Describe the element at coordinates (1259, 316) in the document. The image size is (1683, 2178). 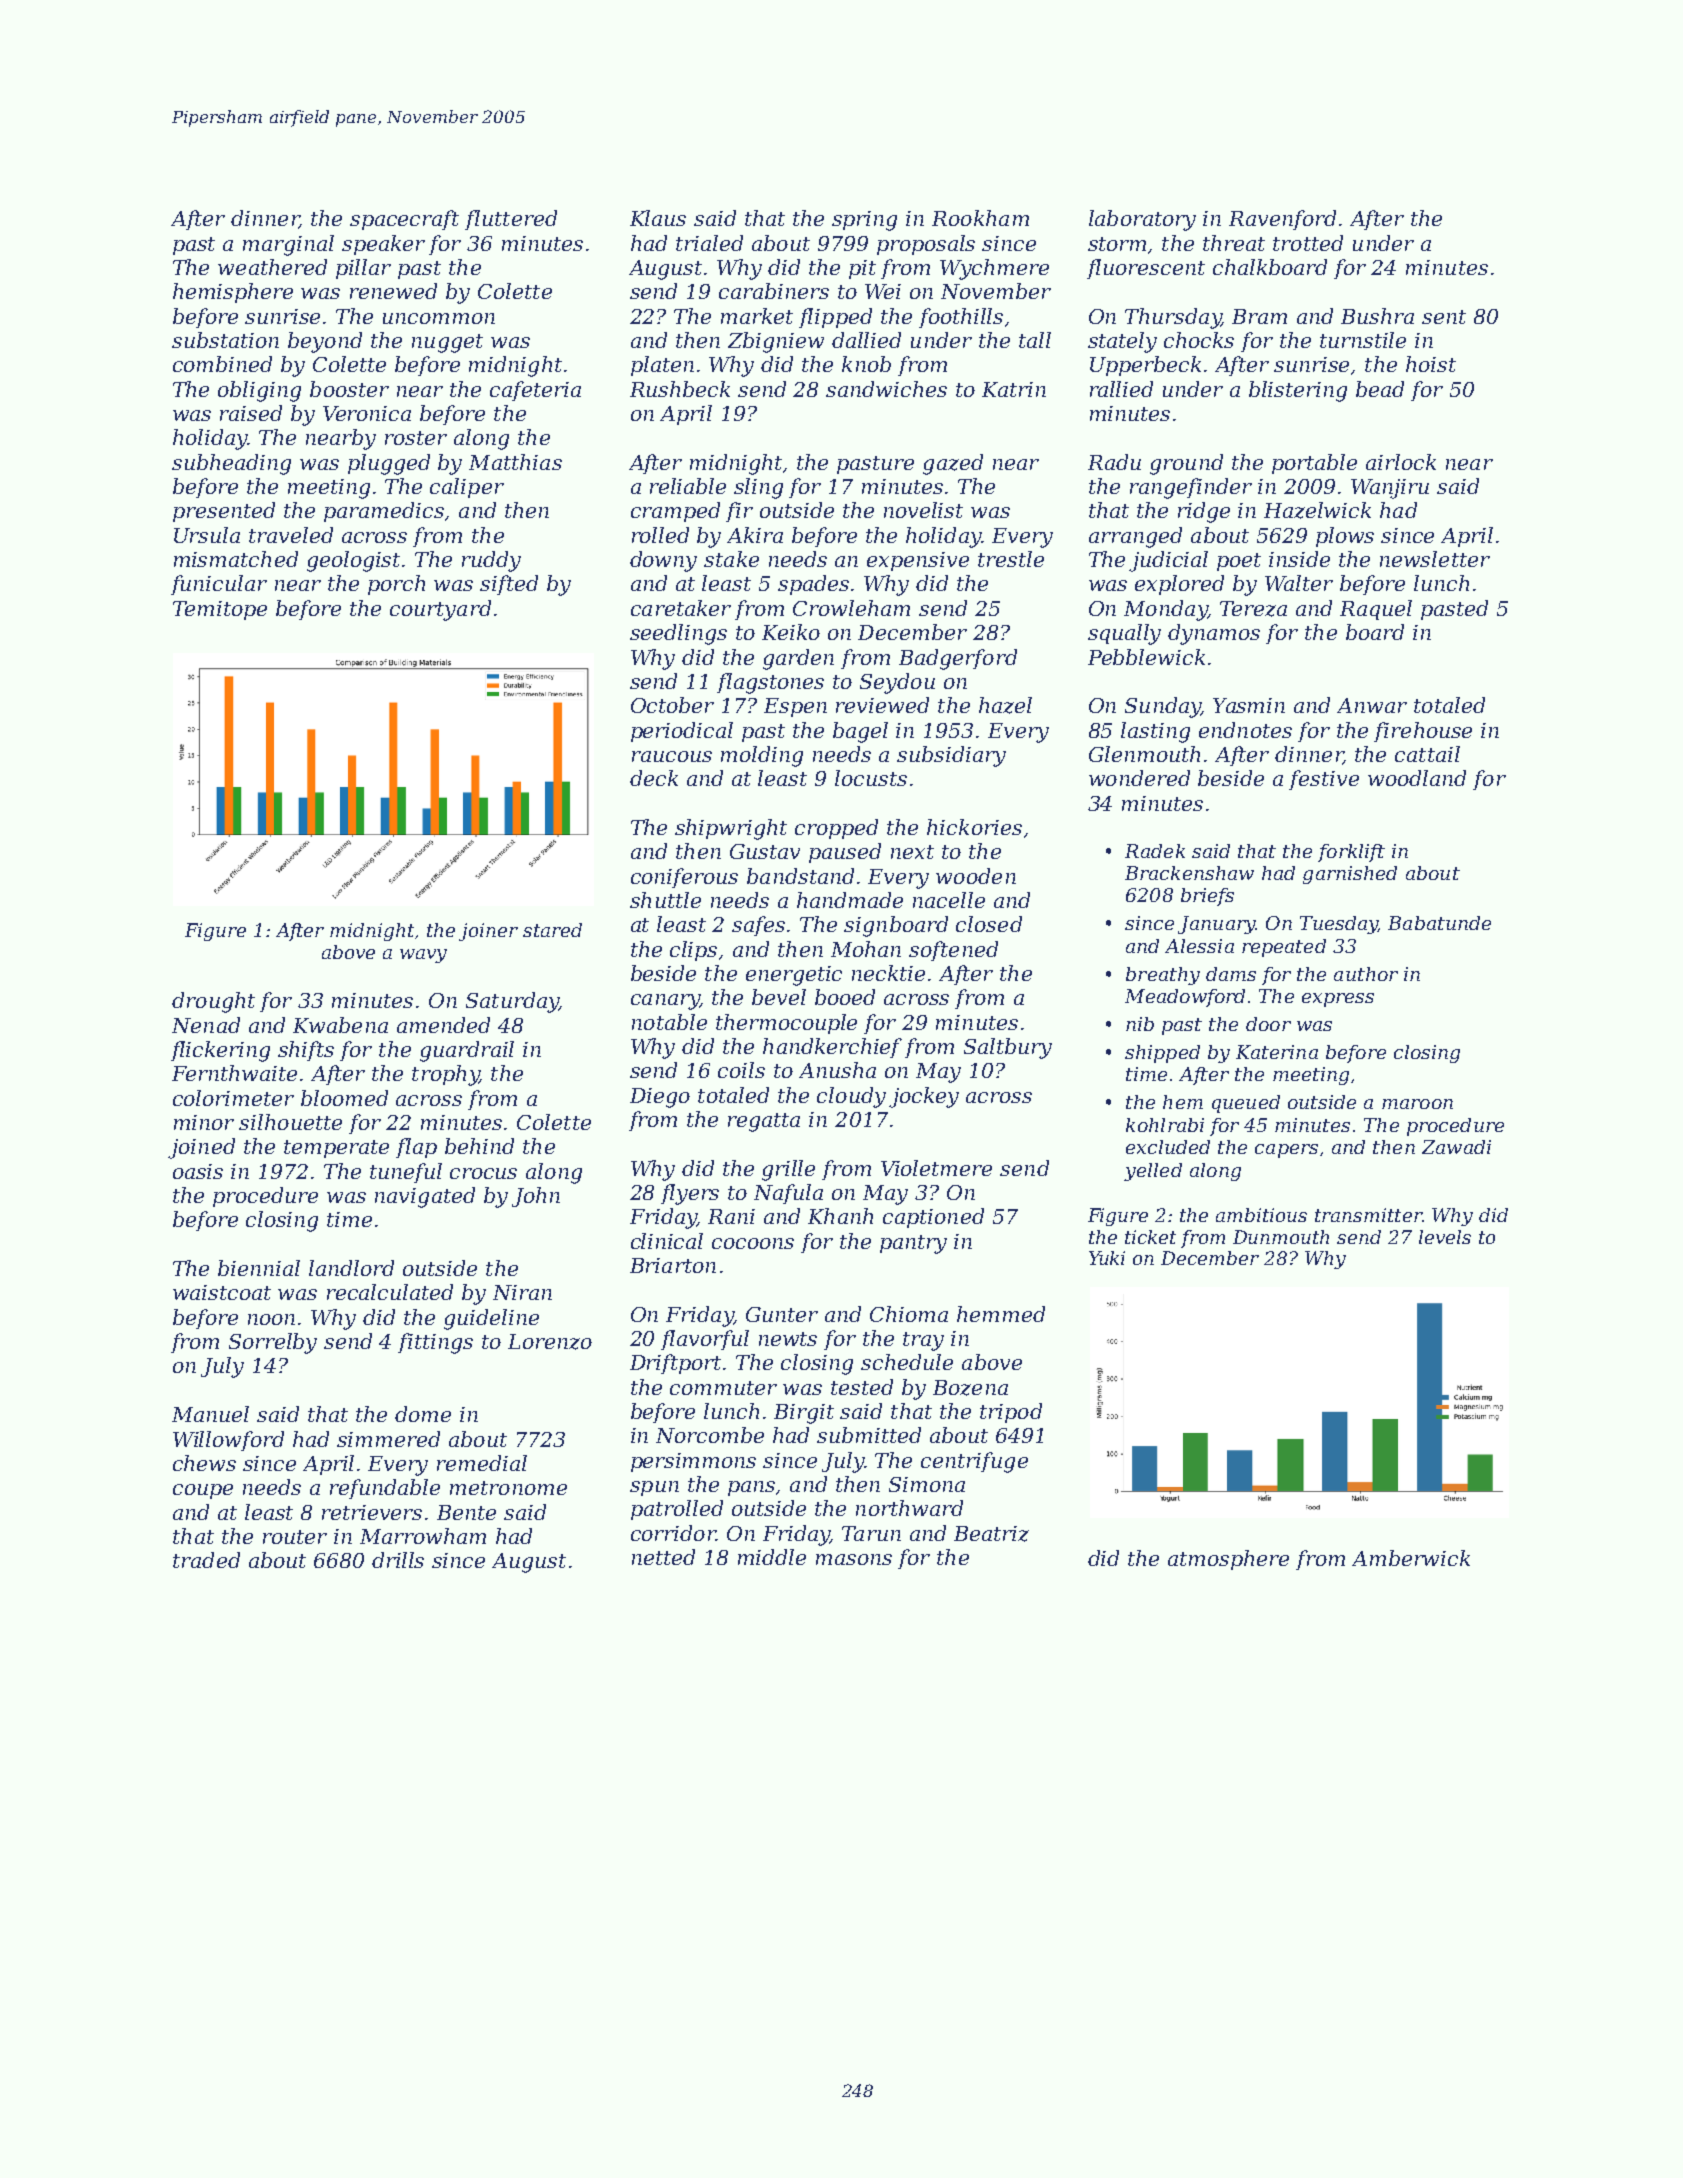
I see `Bram` at that location.
